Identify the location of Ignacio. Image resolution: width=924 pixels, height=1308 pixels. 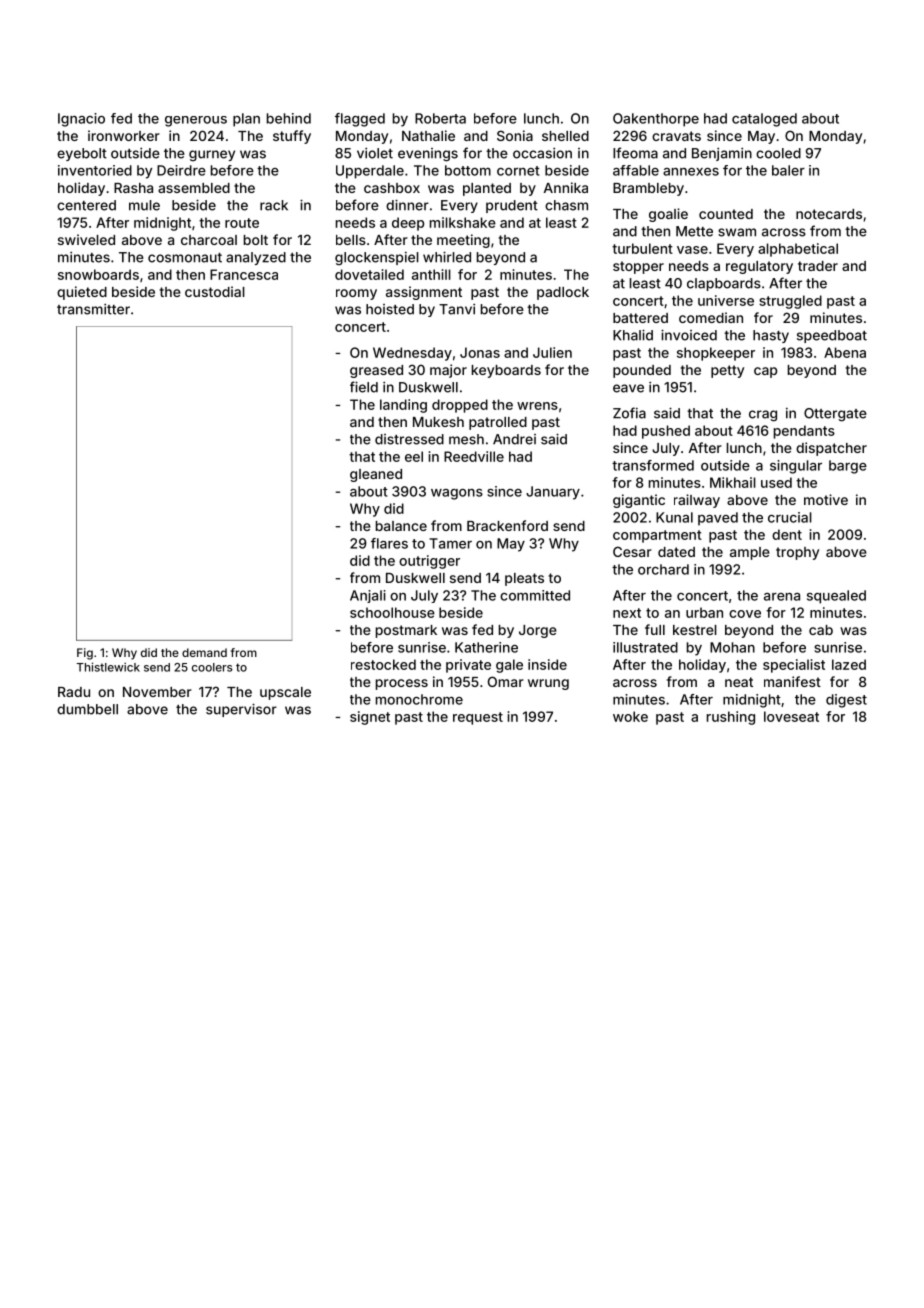
(81, 120).
